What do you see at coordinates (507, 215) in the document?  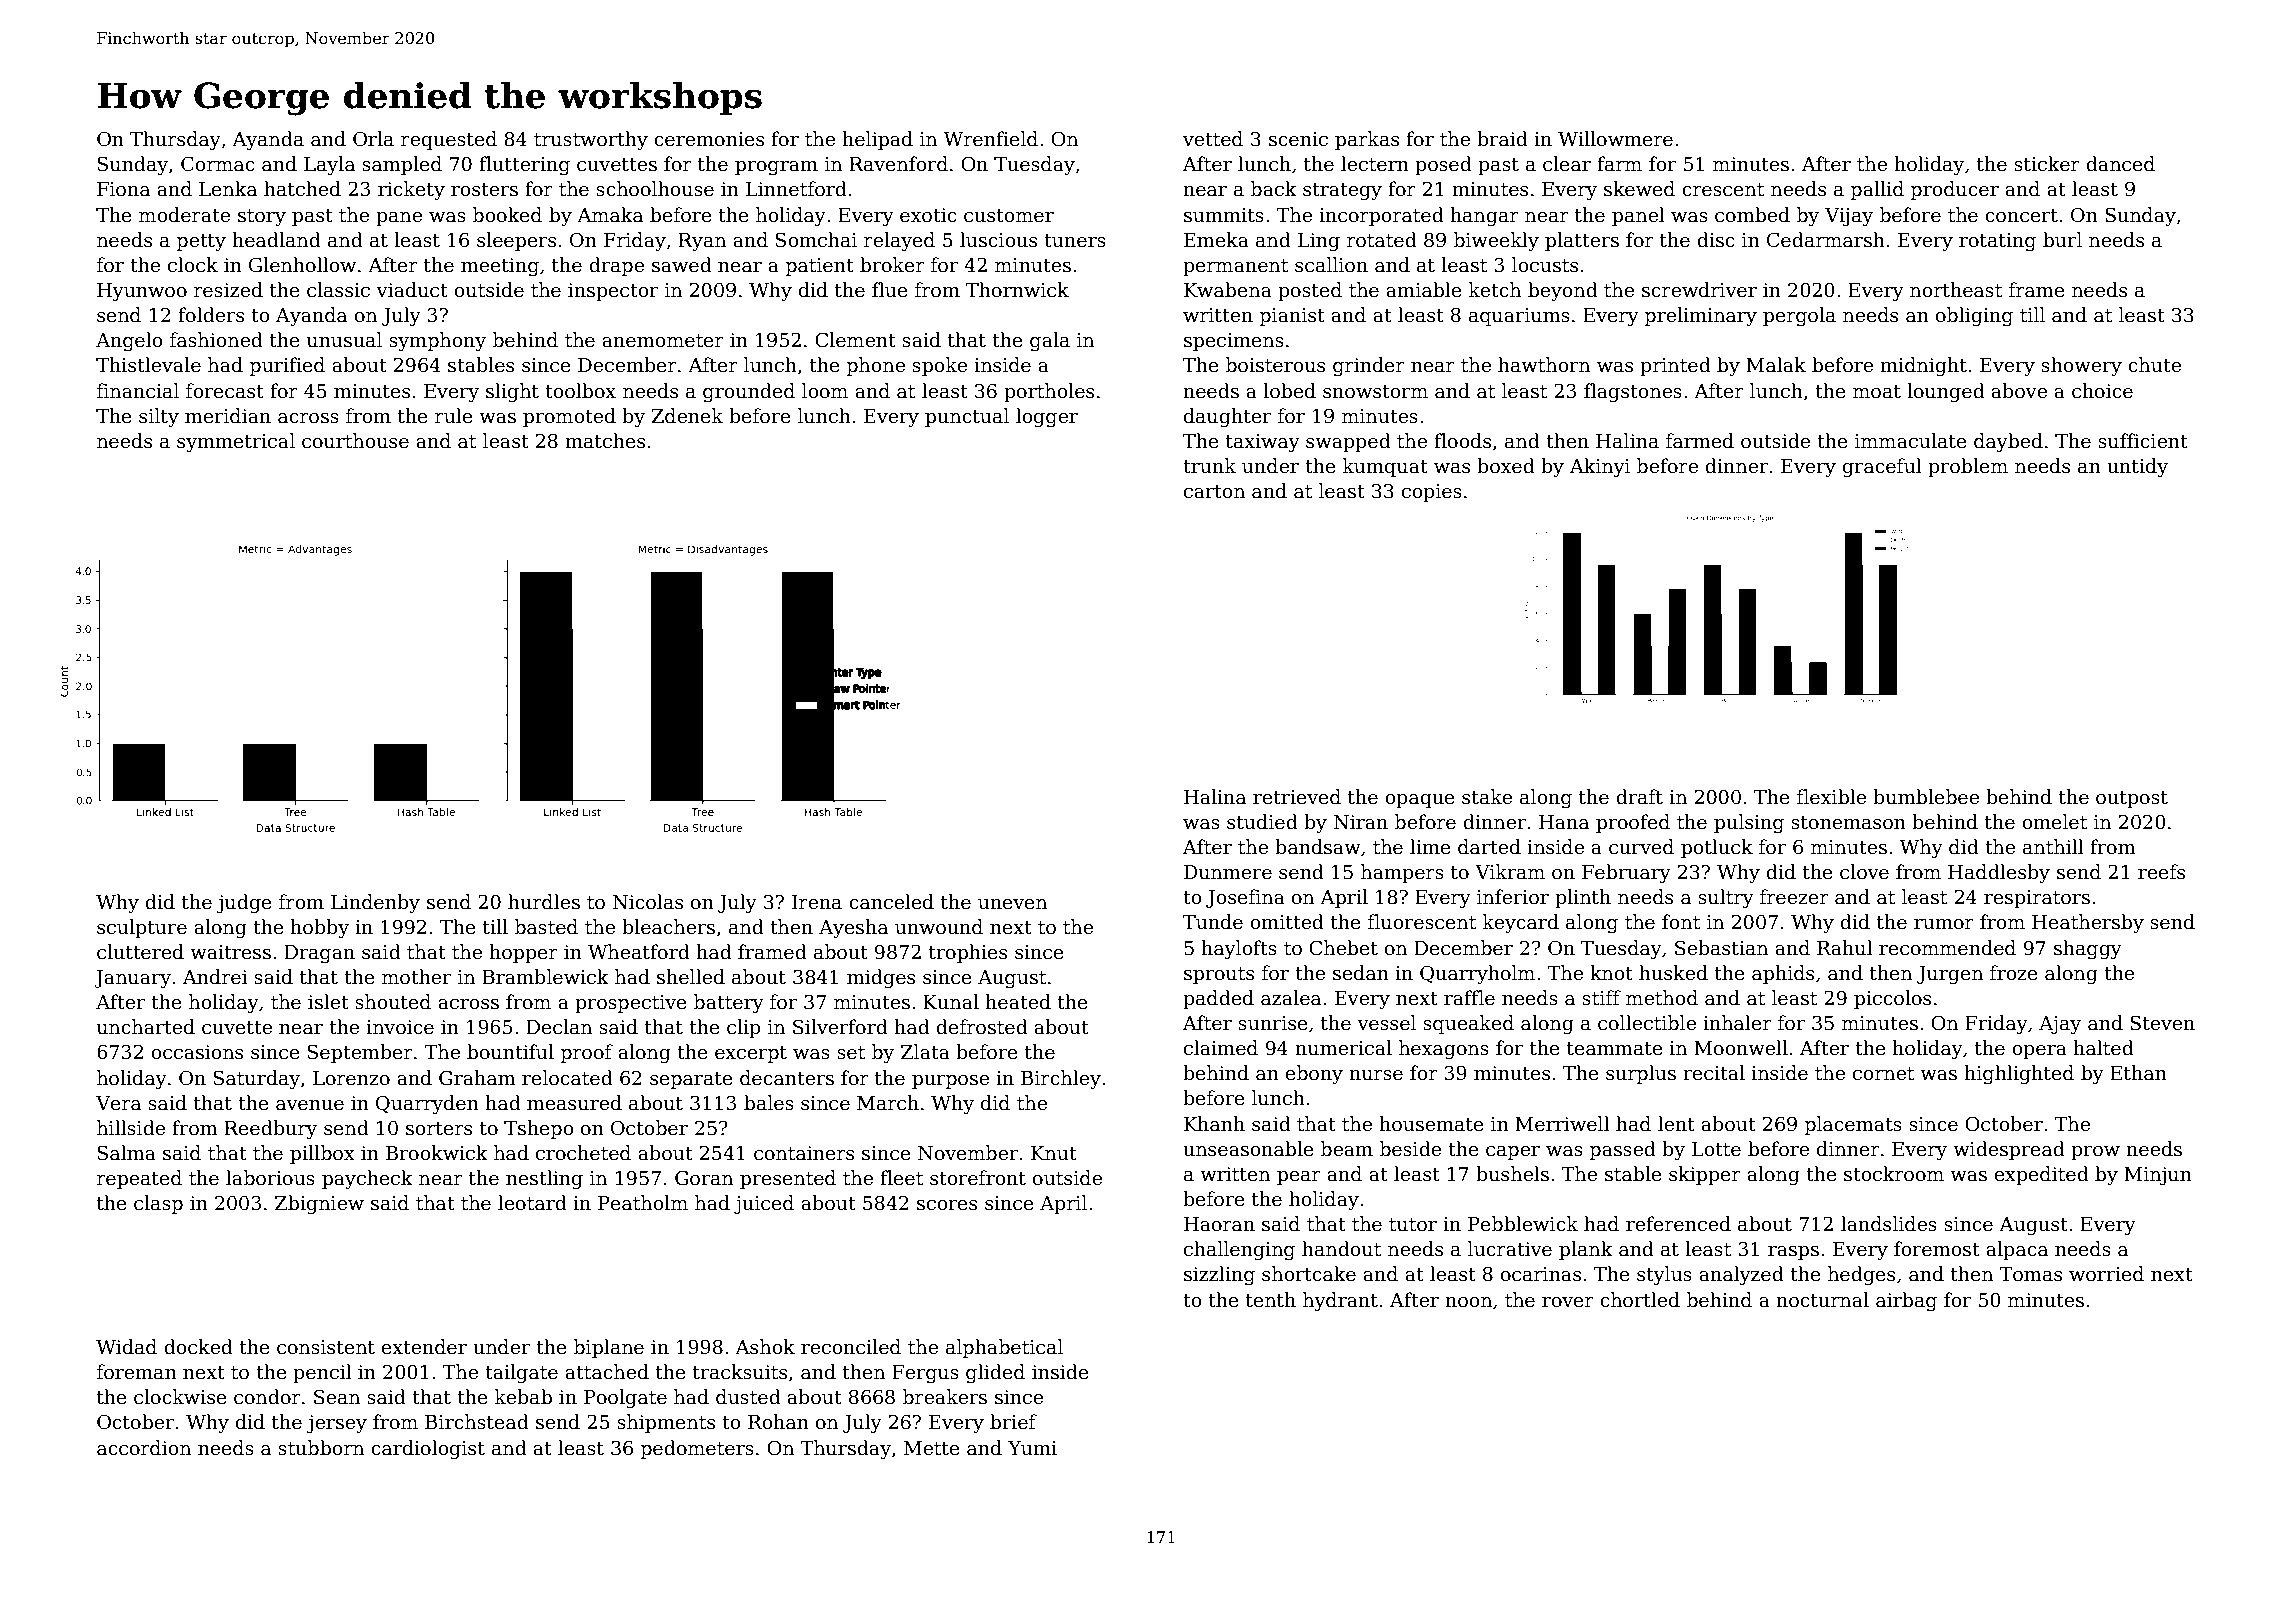 I see `booked` at bounding box center [507, 215].
